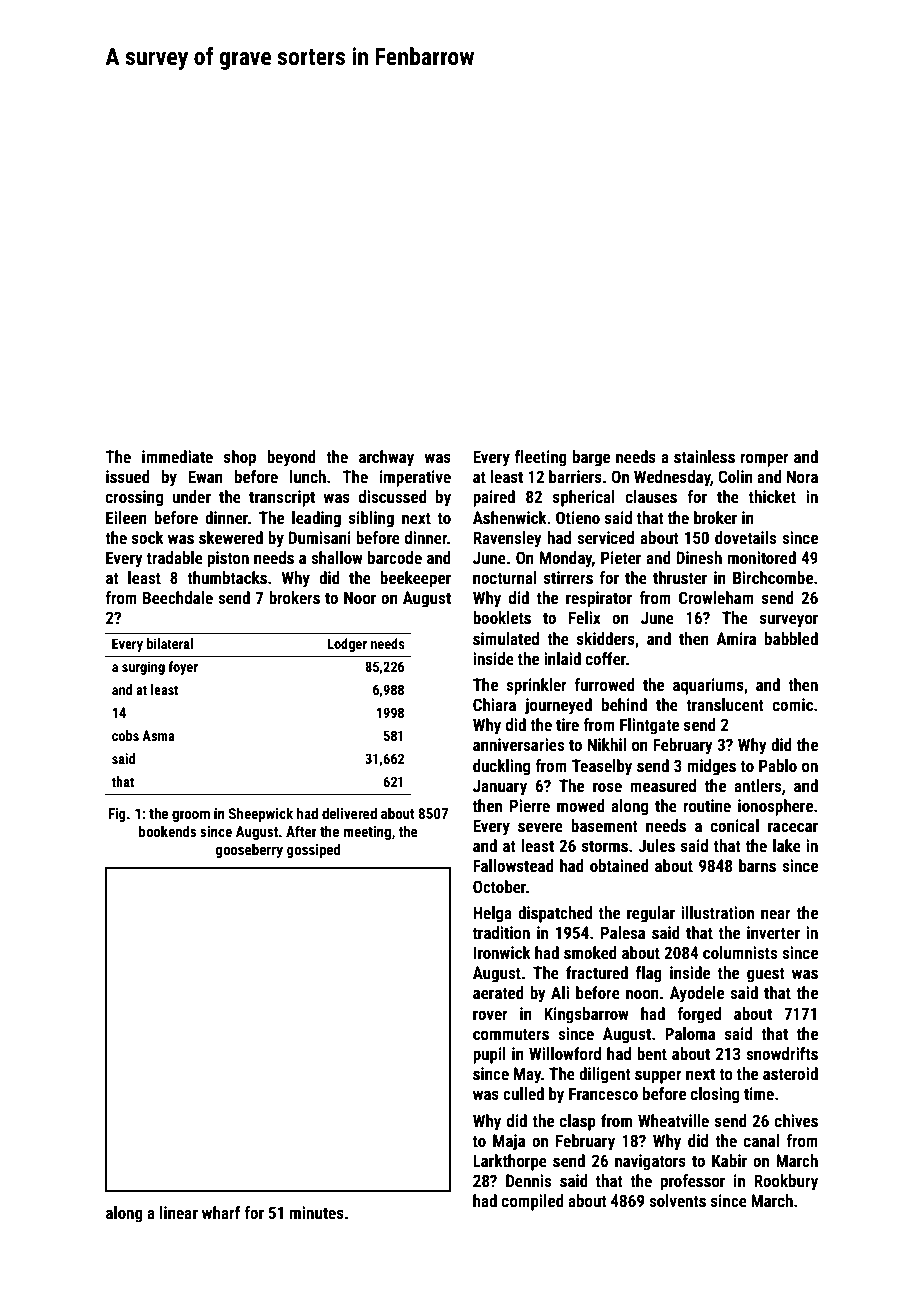 This screenshot has width=924, height=1308. Describe the element at coordinates (735, 476) in the screenshot. I see `Colin` at that location.
